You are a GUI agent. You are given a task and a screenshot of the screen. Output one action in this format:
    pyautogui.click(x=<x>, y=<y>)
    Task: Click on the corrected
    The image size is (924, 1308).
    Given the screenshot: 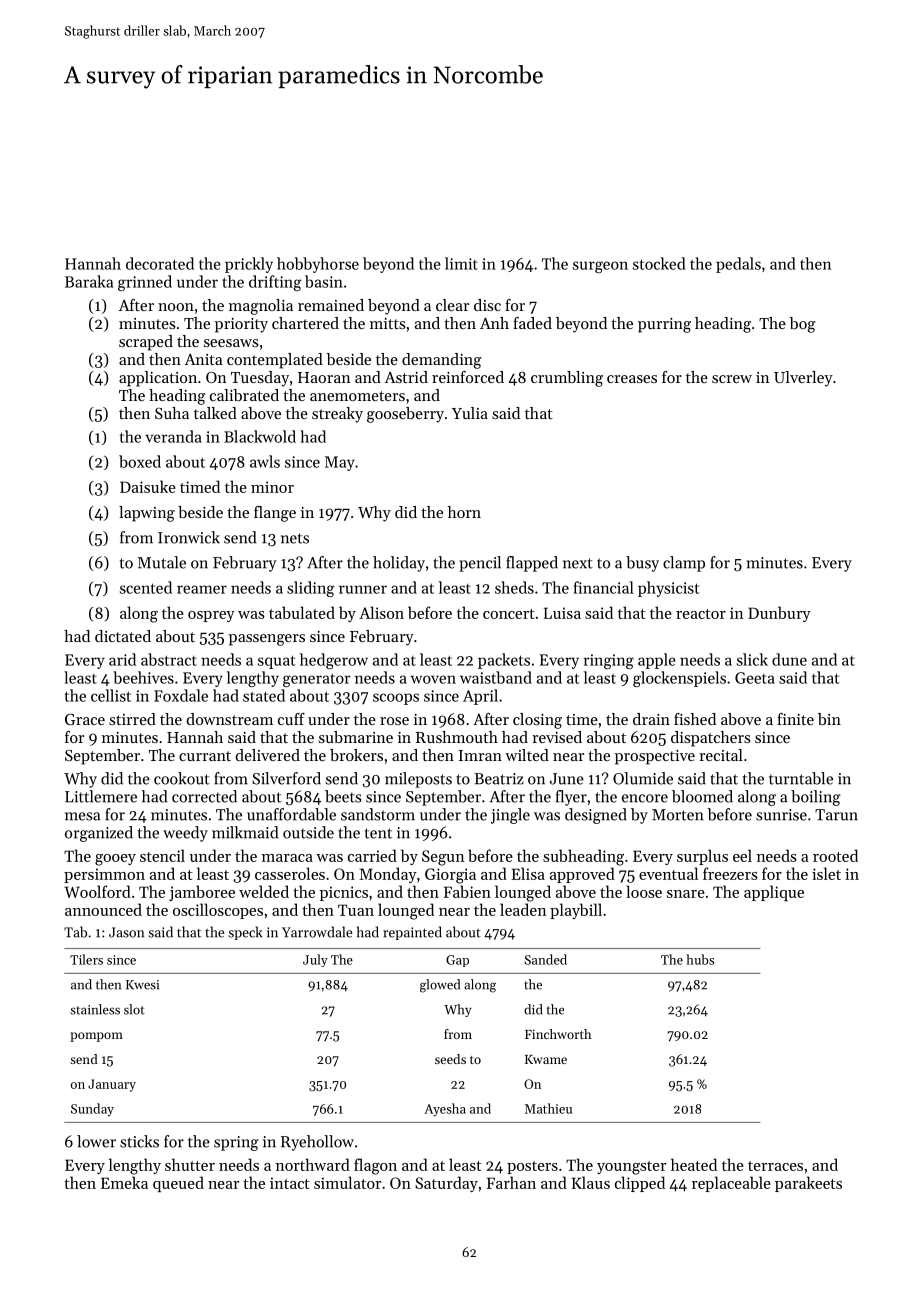 What is the action you would take?
    pyautogui.click(x=204, y=796)
